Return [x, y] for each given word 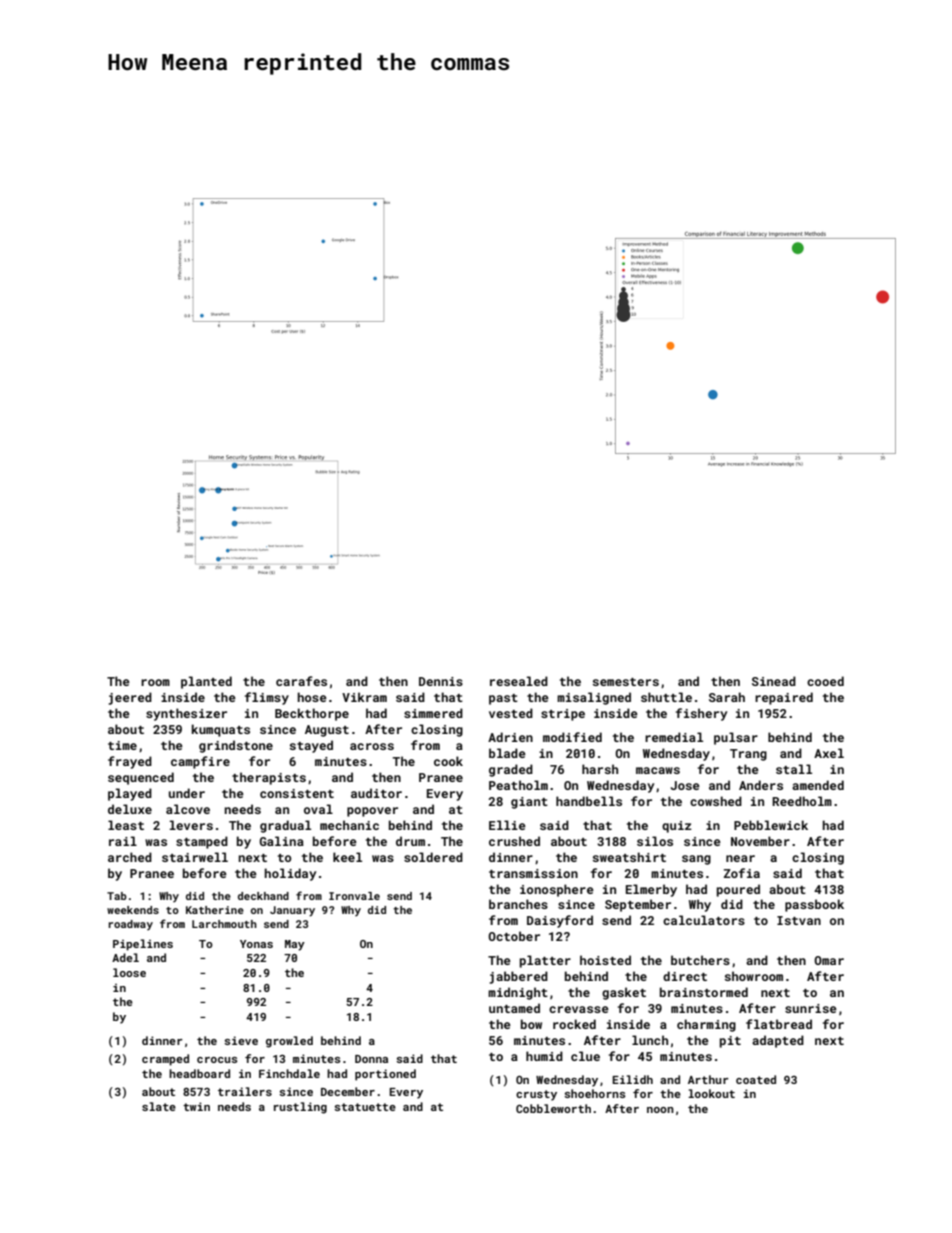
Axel [829, 753]
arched [130, 857]
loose [129, 972]
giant [529, 803]
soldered [433, 857]
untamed [514, 1008]
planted [206, 682]
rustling [300, 1108]
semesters [626, 682]
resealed [519, 681]
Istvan [799, 920]
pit [730, 1042]
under [187, 793]
